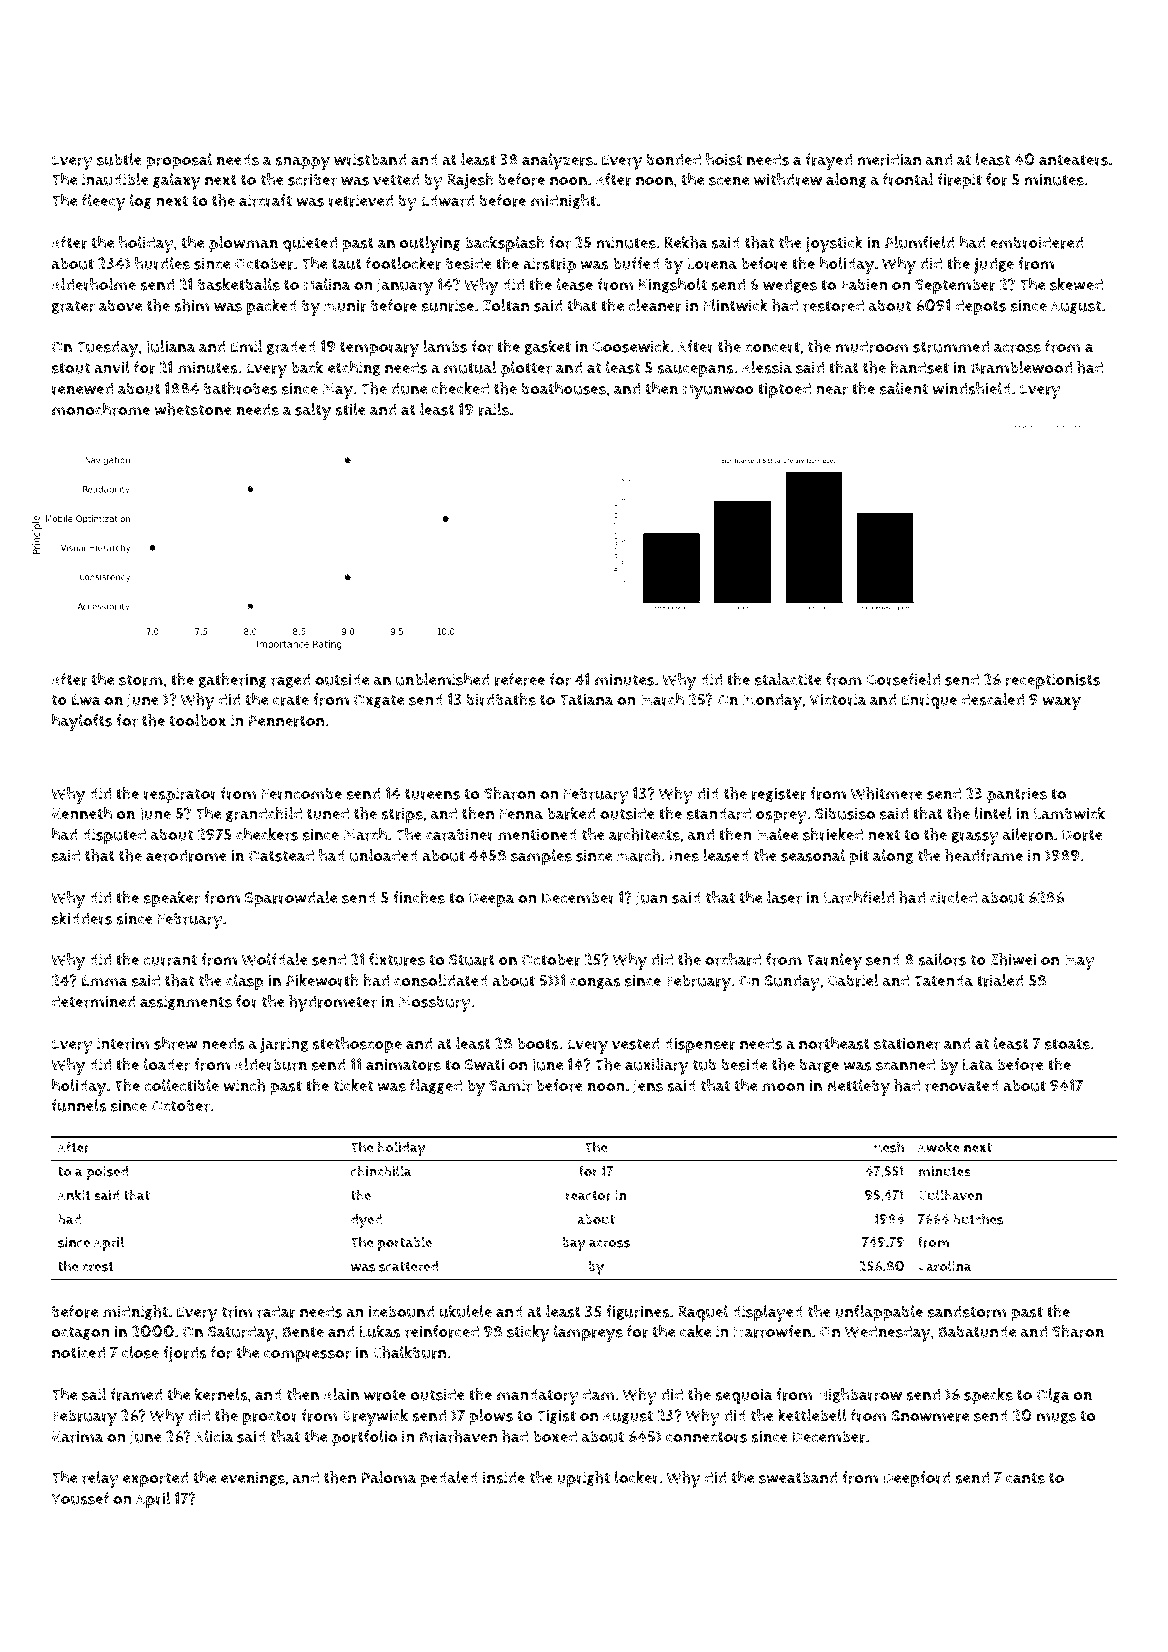 Image resolution: width=1168 pixels, height=1652 pixels. Describe the element at coordinates (1073, 160) in the screenshot. I see `anteaters` at that location.
